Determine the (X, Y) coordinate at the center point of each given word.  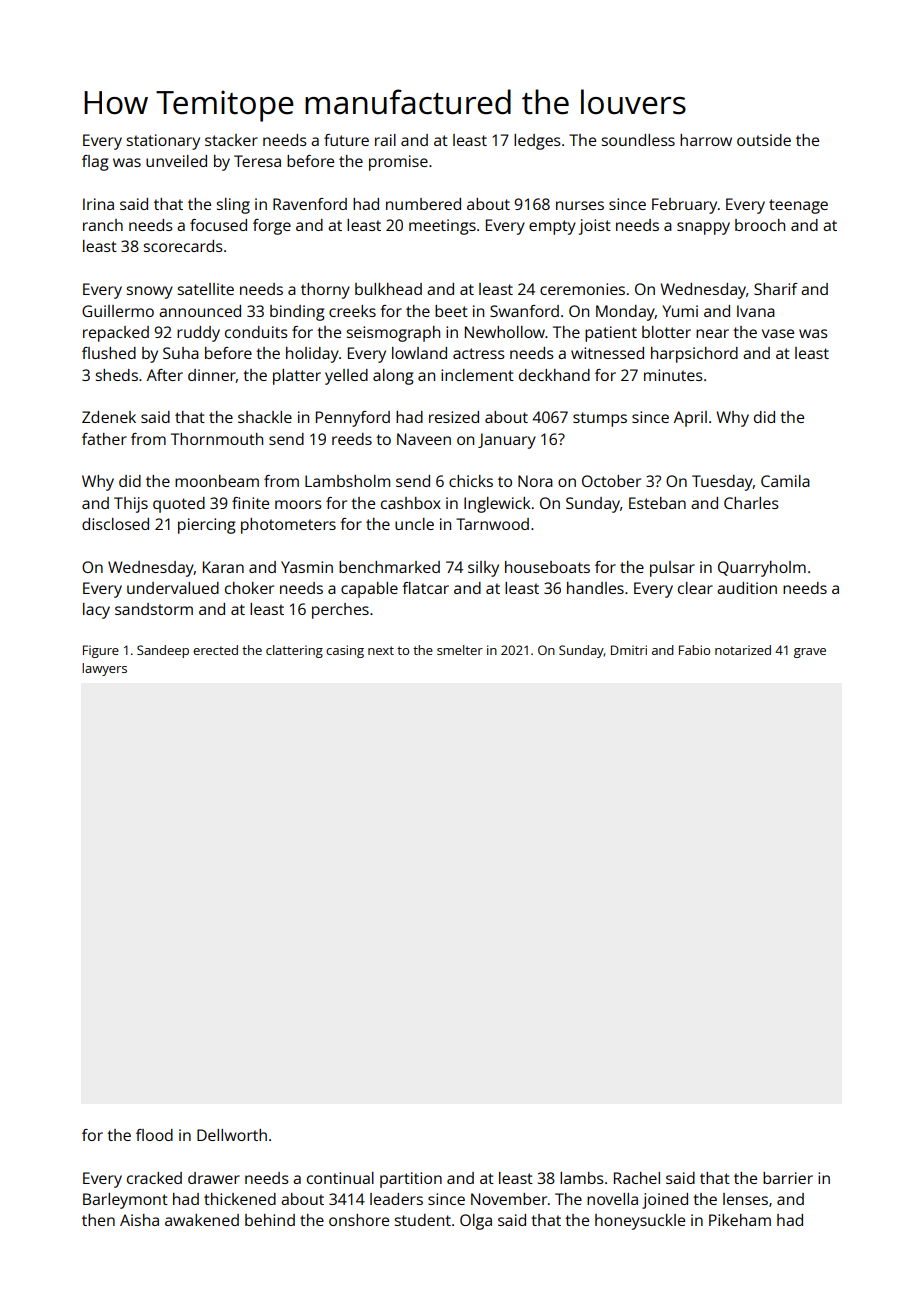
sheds (117, 375)
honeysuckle (640, 1222)
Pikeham (740, 1220)
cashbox (411, 503)
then (98, 1220)
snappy (703, 228)
